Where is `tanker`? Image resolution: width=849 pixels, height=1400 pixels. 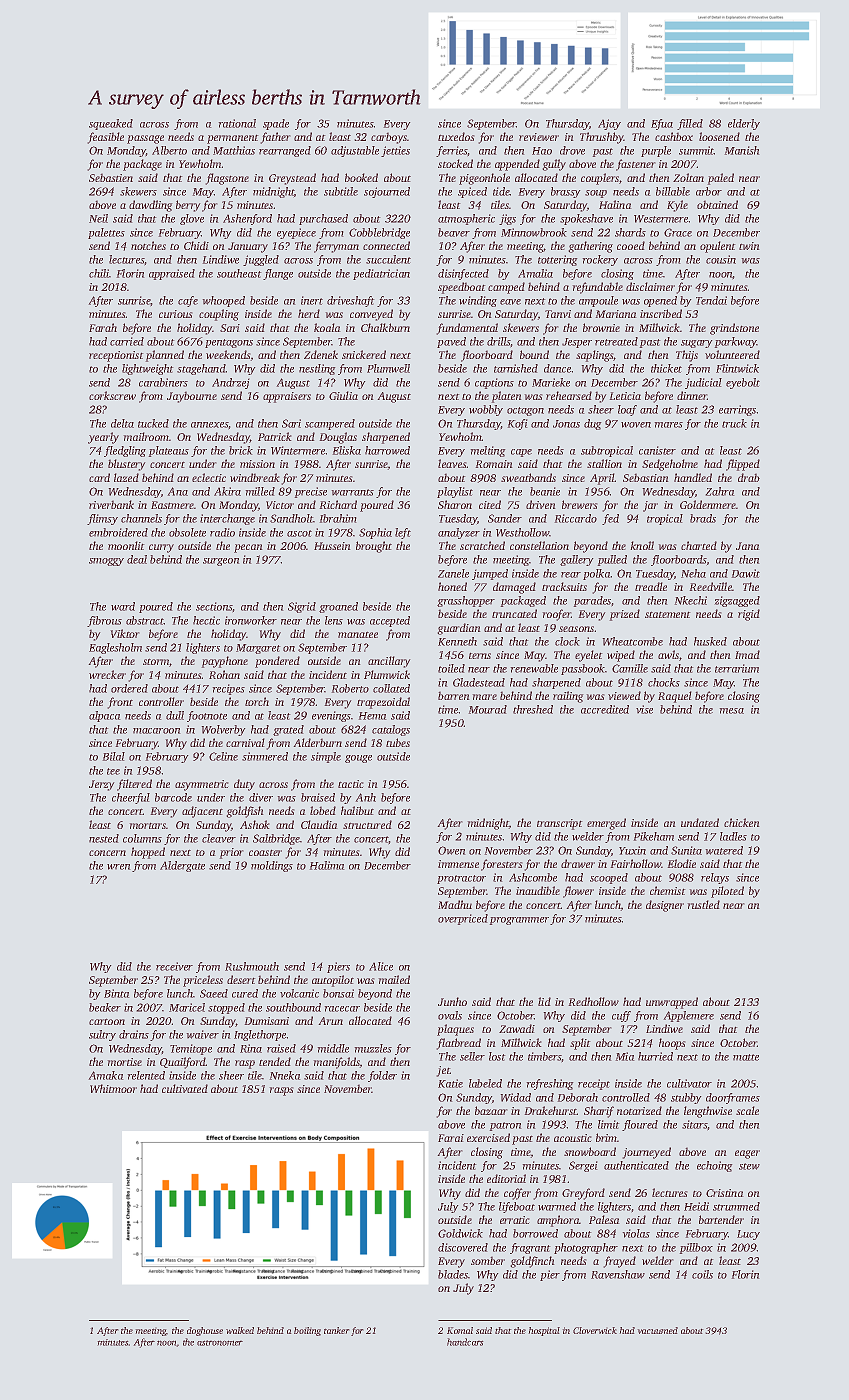
tanker is located at coordinates (336, 1330).
